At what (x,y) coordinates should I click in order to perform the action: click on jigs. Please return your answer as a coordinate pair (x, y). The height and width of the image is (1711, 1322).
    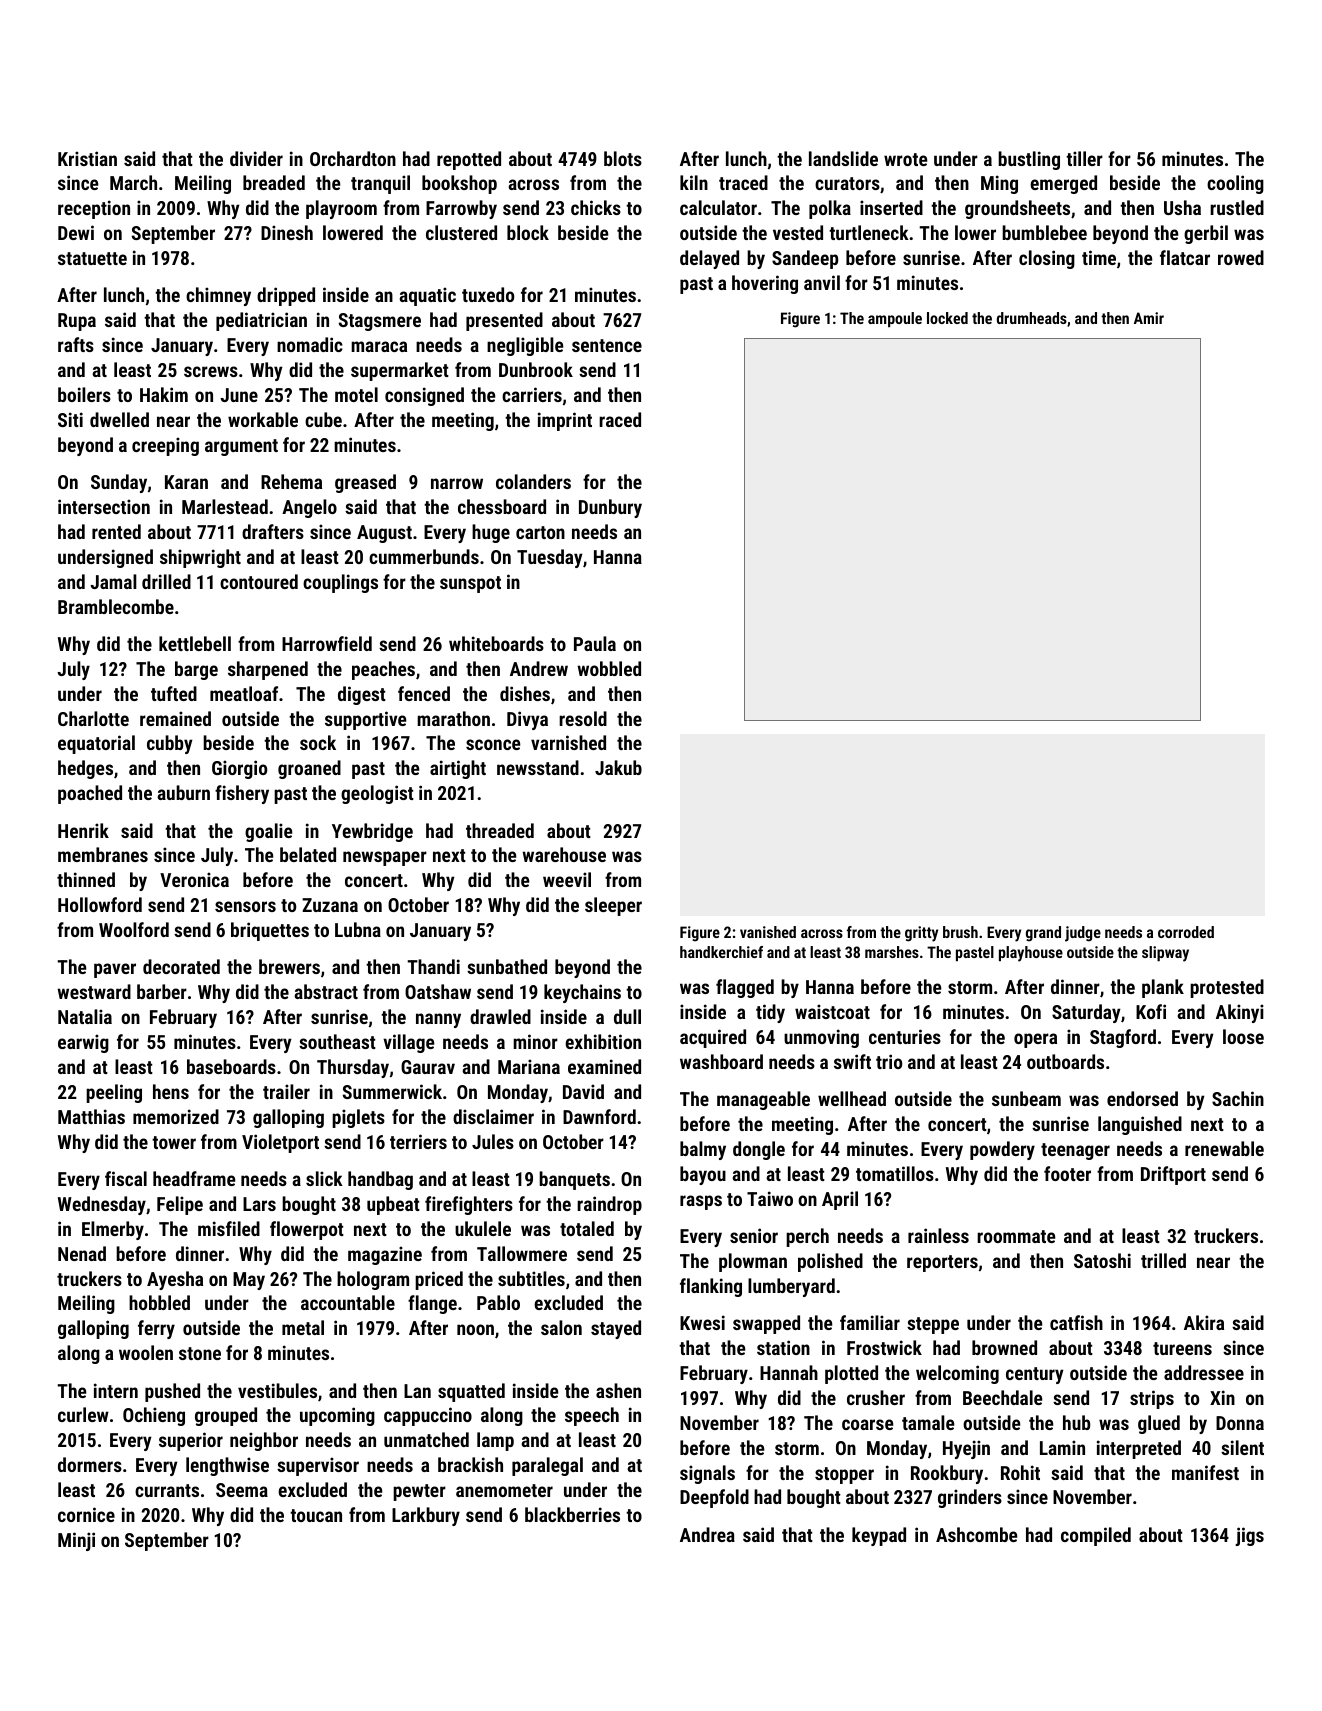
    Looking at the image, I should click on (1249, 1536).
